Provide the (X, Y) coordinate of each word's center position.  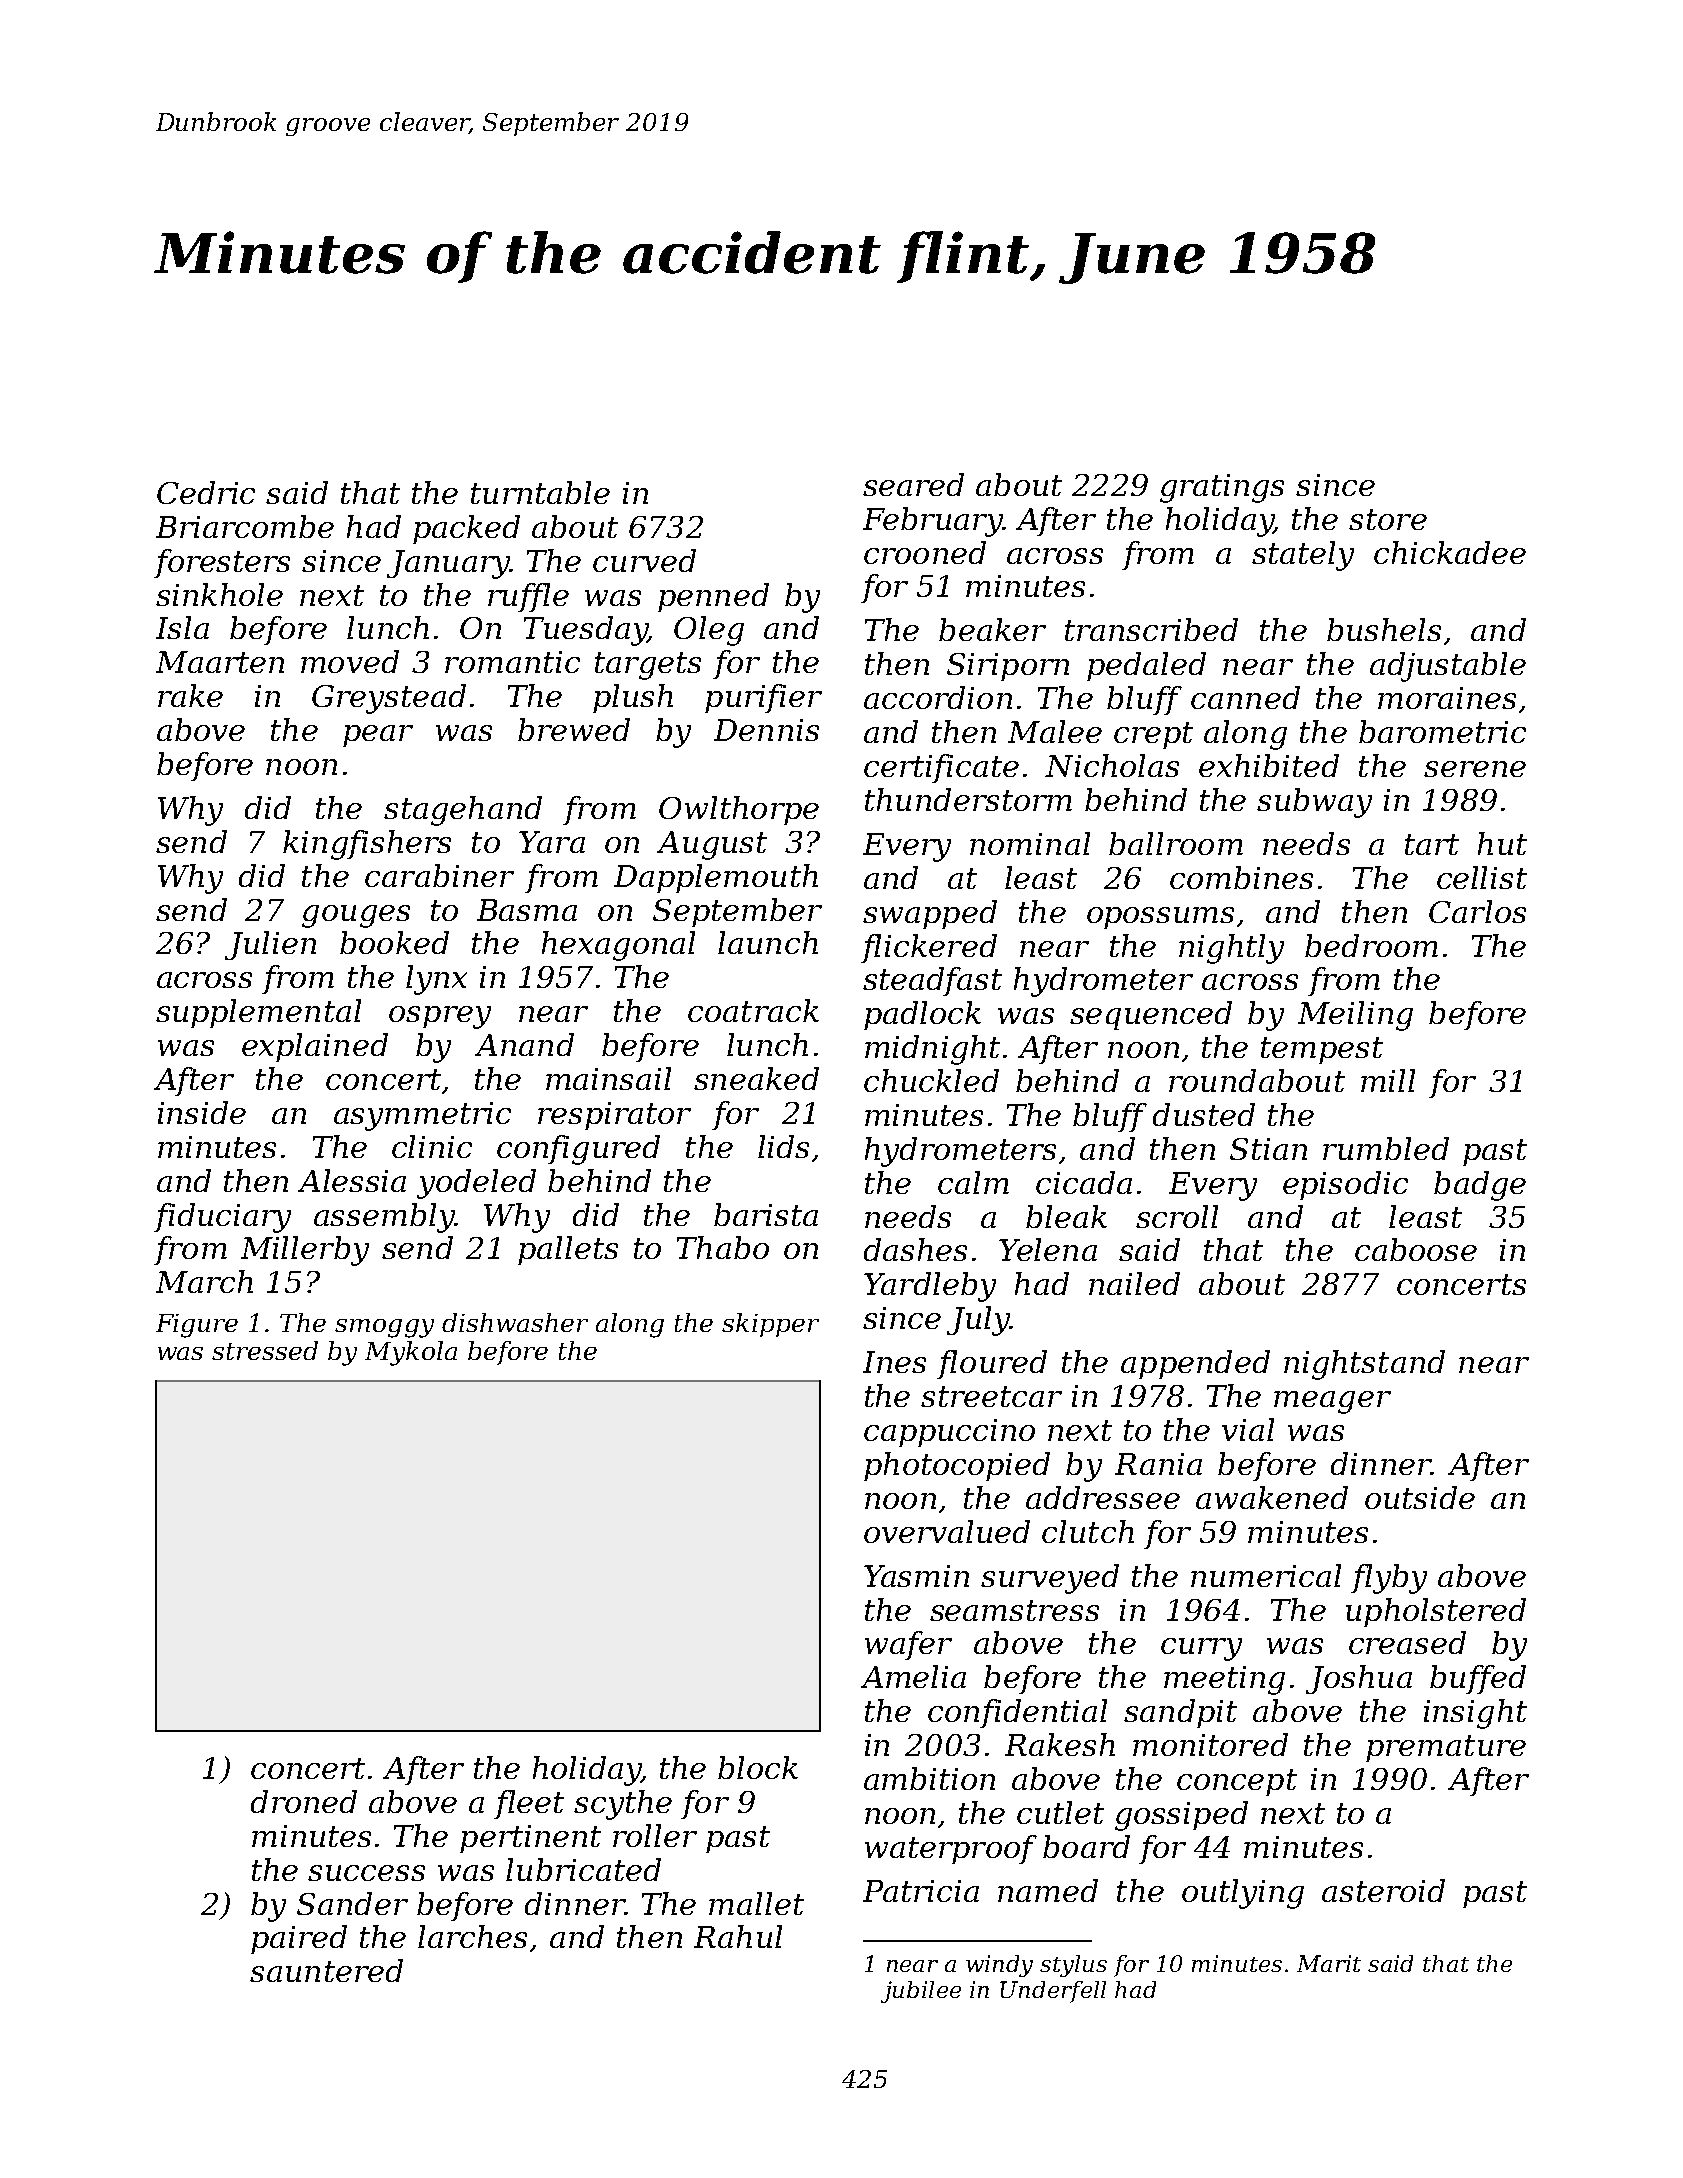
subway (1314, 803)
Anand (524, 1044)
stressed (265, 1350)
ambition (929, 1778)
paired (299, 1939)
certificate (941, 768)
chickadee (1450, 552)
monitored (1210, 1744)
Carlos (1477, 911)
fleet (529, 1804)
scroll (1177, 1216)
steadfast (932, 981)
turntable (540, 492)
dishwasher (515, 1322)
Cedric (206, 492)
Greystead (389, 699)
